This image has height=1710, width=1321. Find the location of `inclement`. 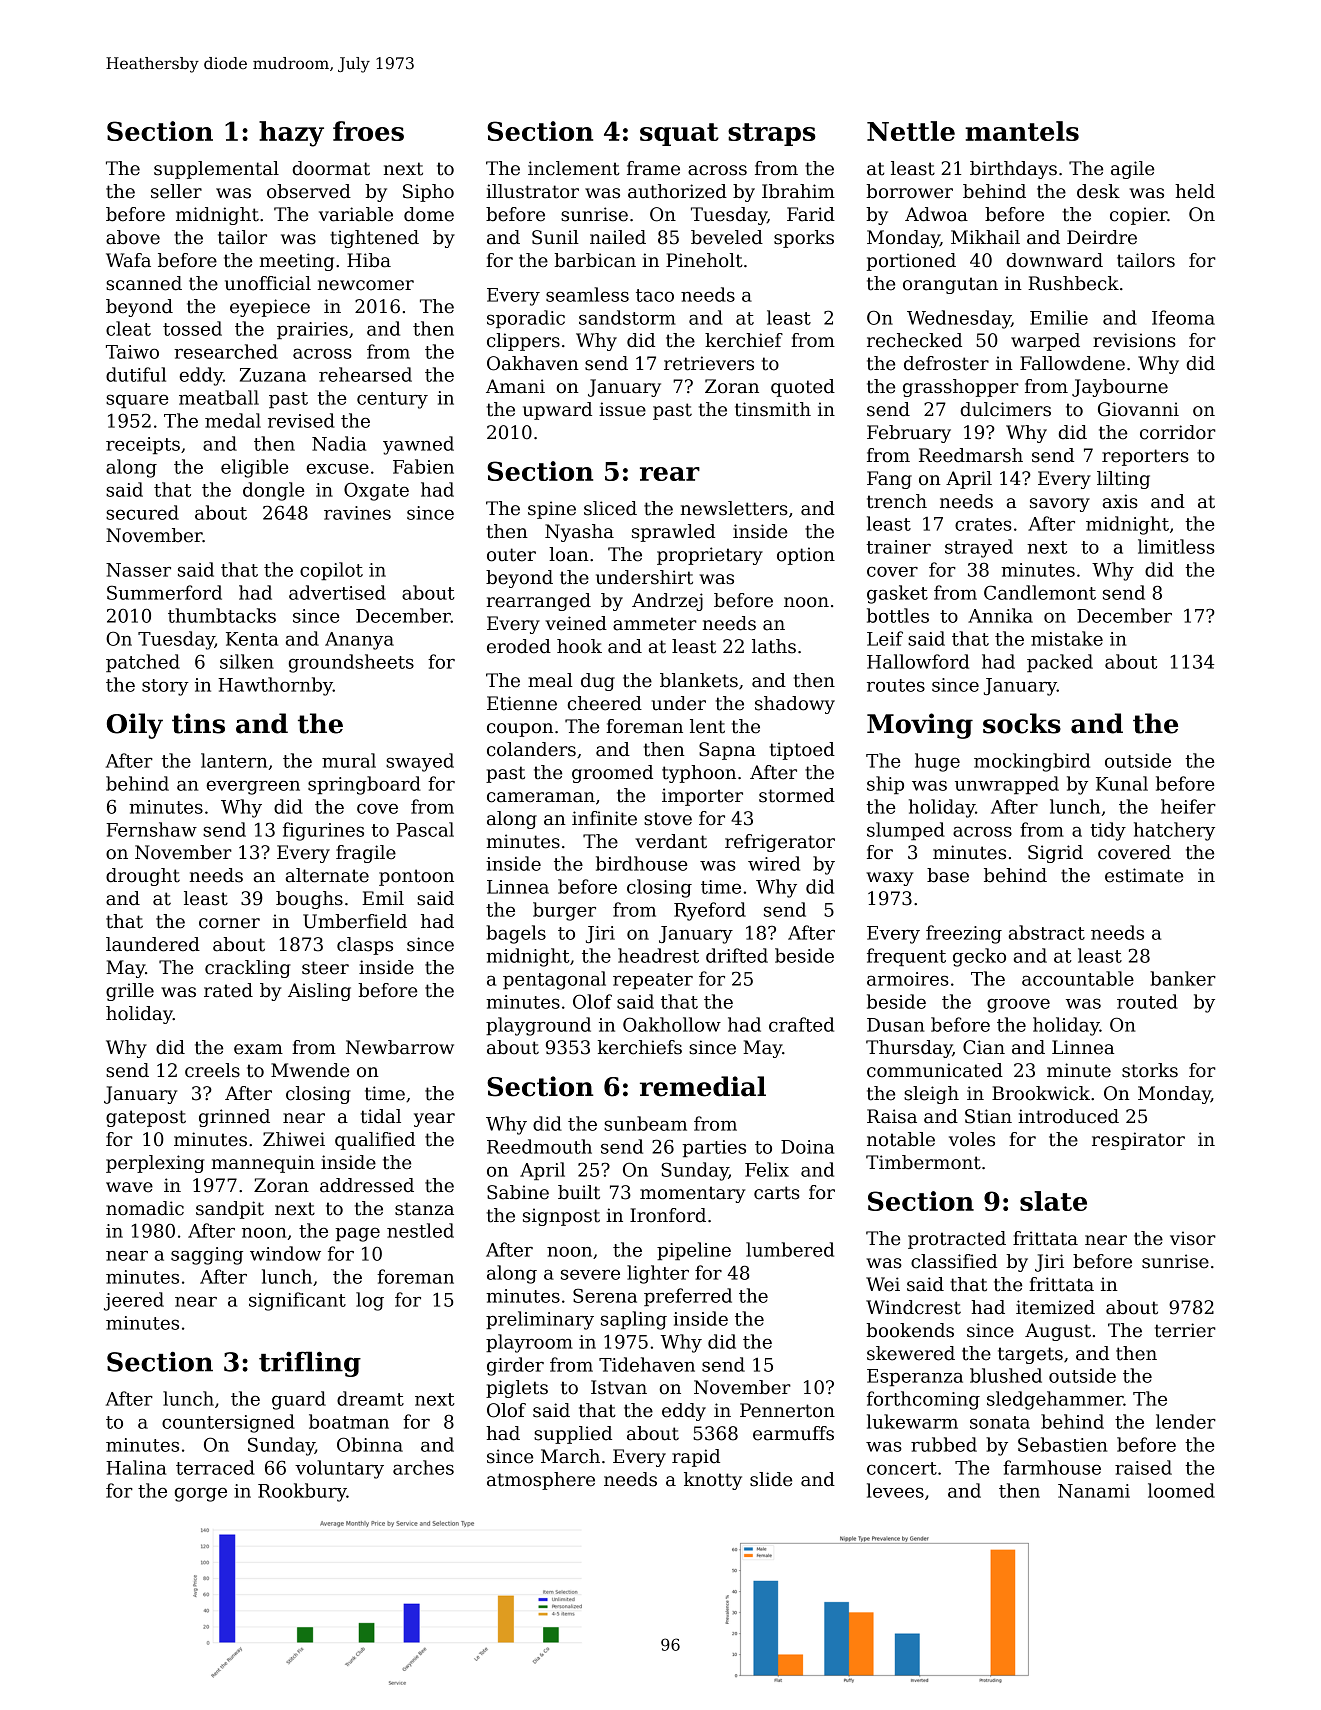

inclement is located at coordinates (574, 168).
